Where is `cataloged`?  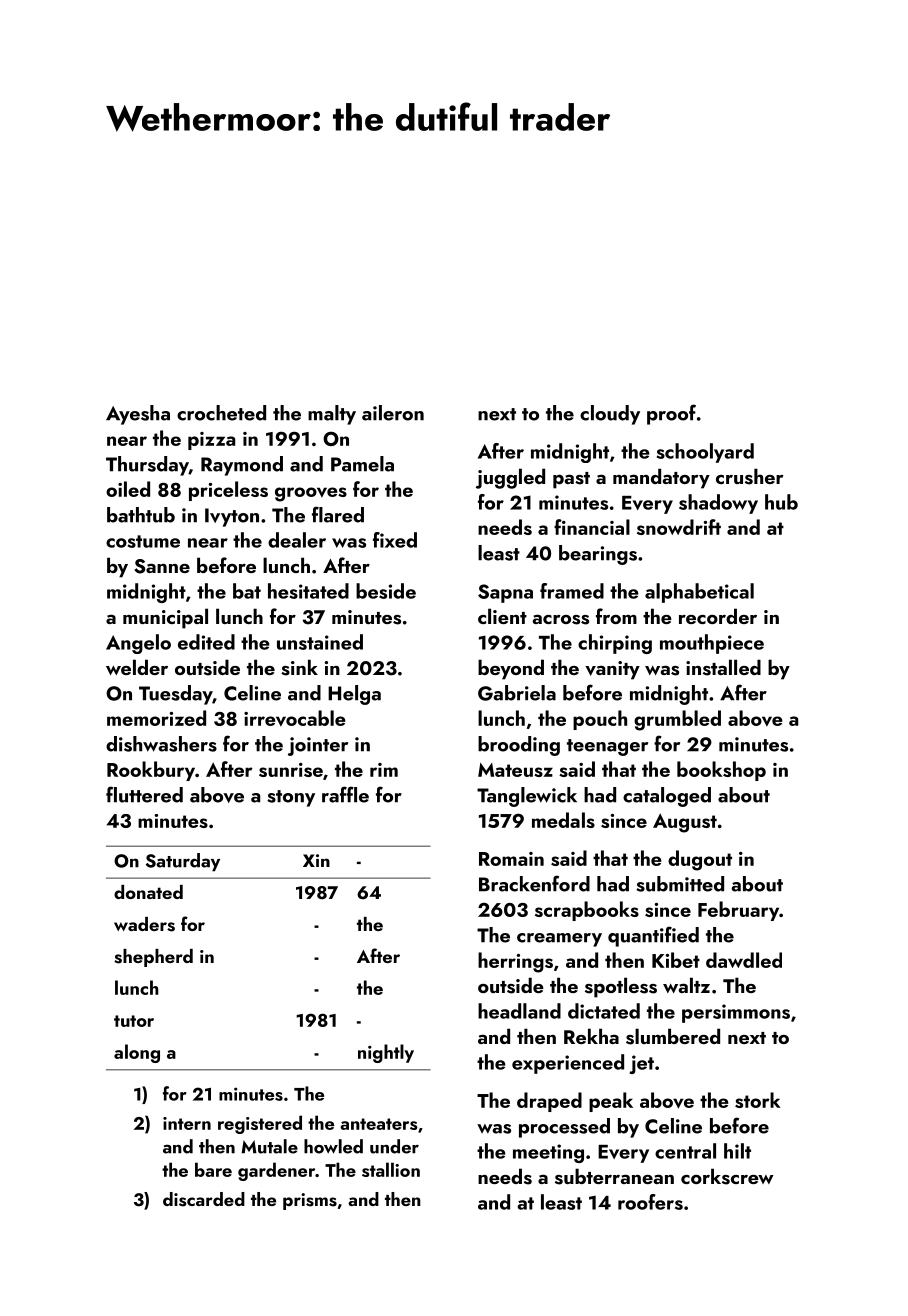
cataloged is located at coordinates (667, 797).
